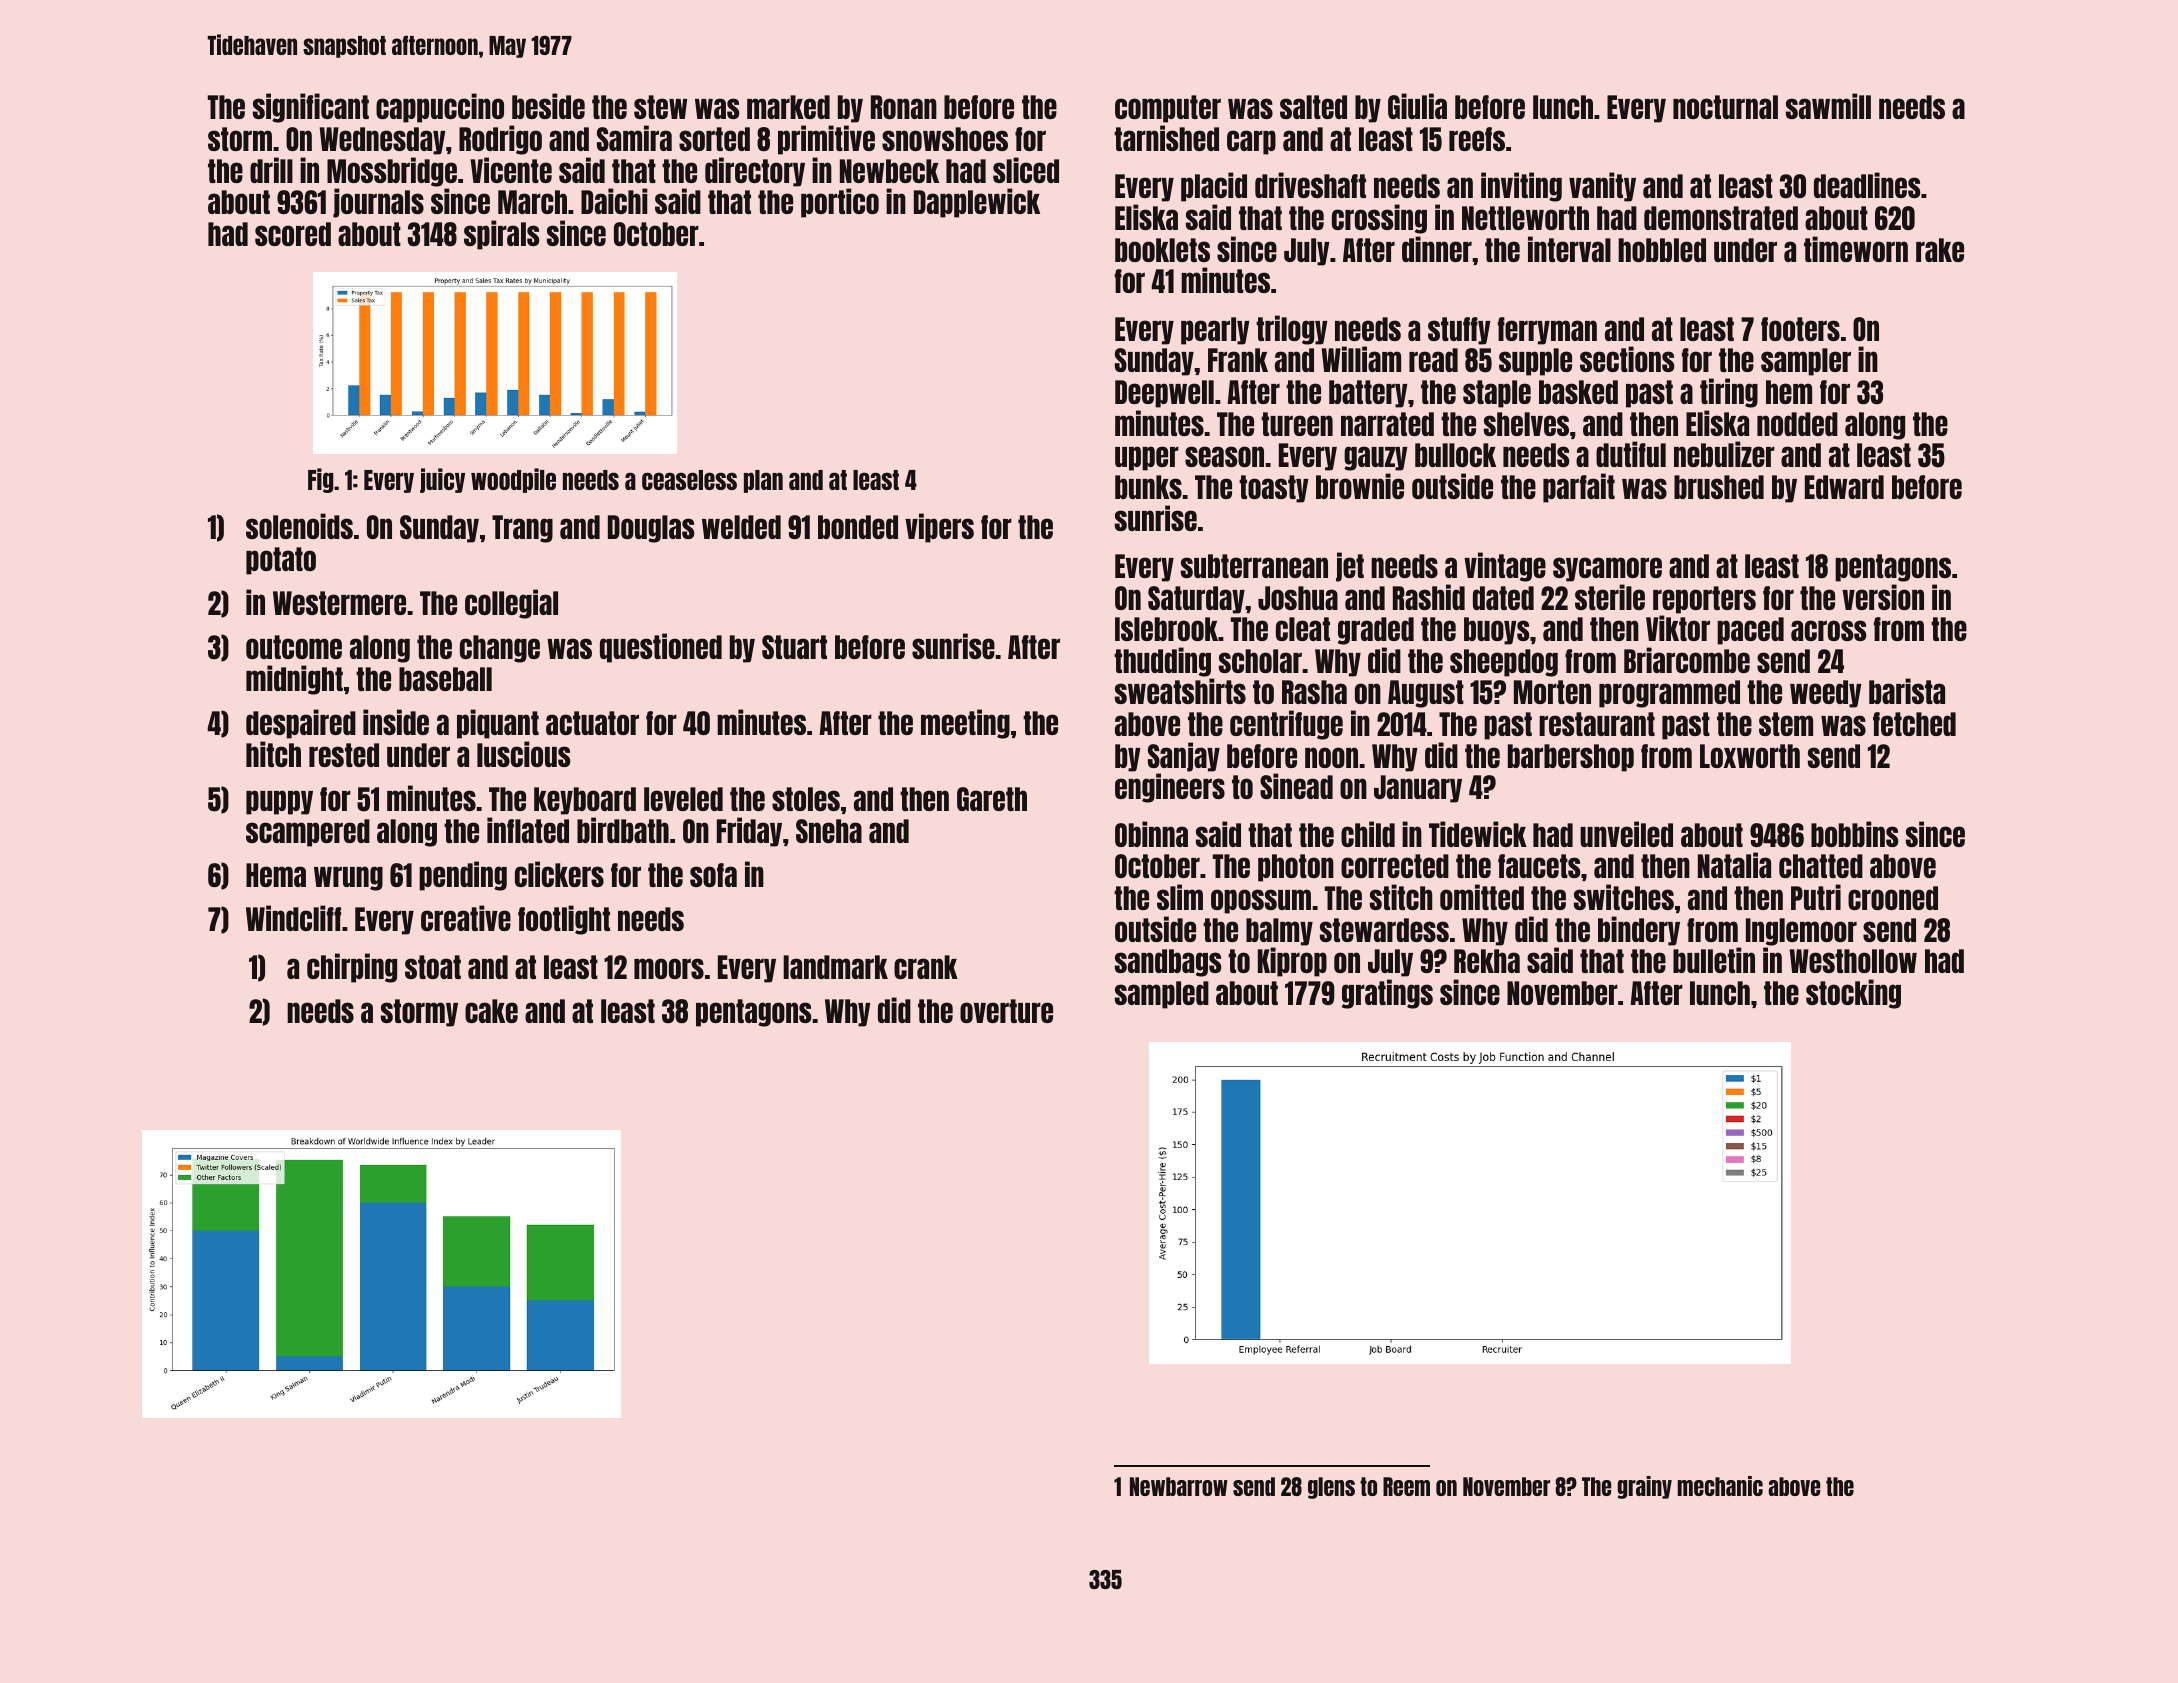 The image size is (2178, 1683). What do you see at coordinates (1215, 331) in the screenshot?
I see `pearly` at bounding box center [1215, 331].
